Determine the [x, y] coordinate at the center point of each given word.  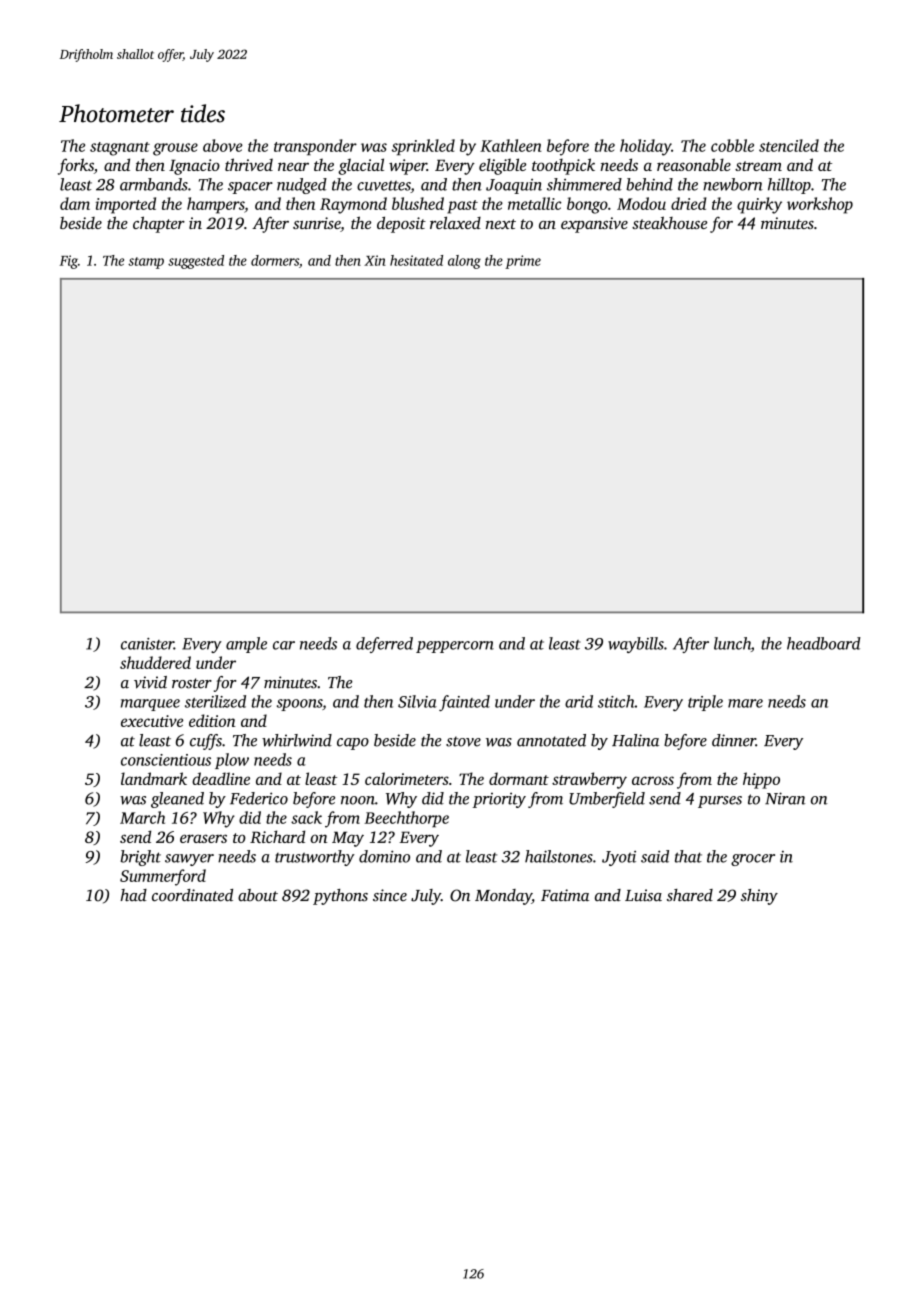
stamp [146, 263]
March [142, 817]
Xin [375, 260]
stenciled [789, 145]
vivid [150, 682]
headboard [824, 643]
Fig [69, 262]
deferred [384, 645]
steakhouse [669, 222]
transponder [315, 147]
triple [705, 703]
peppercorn [455, 647]
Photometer [116, 113]
